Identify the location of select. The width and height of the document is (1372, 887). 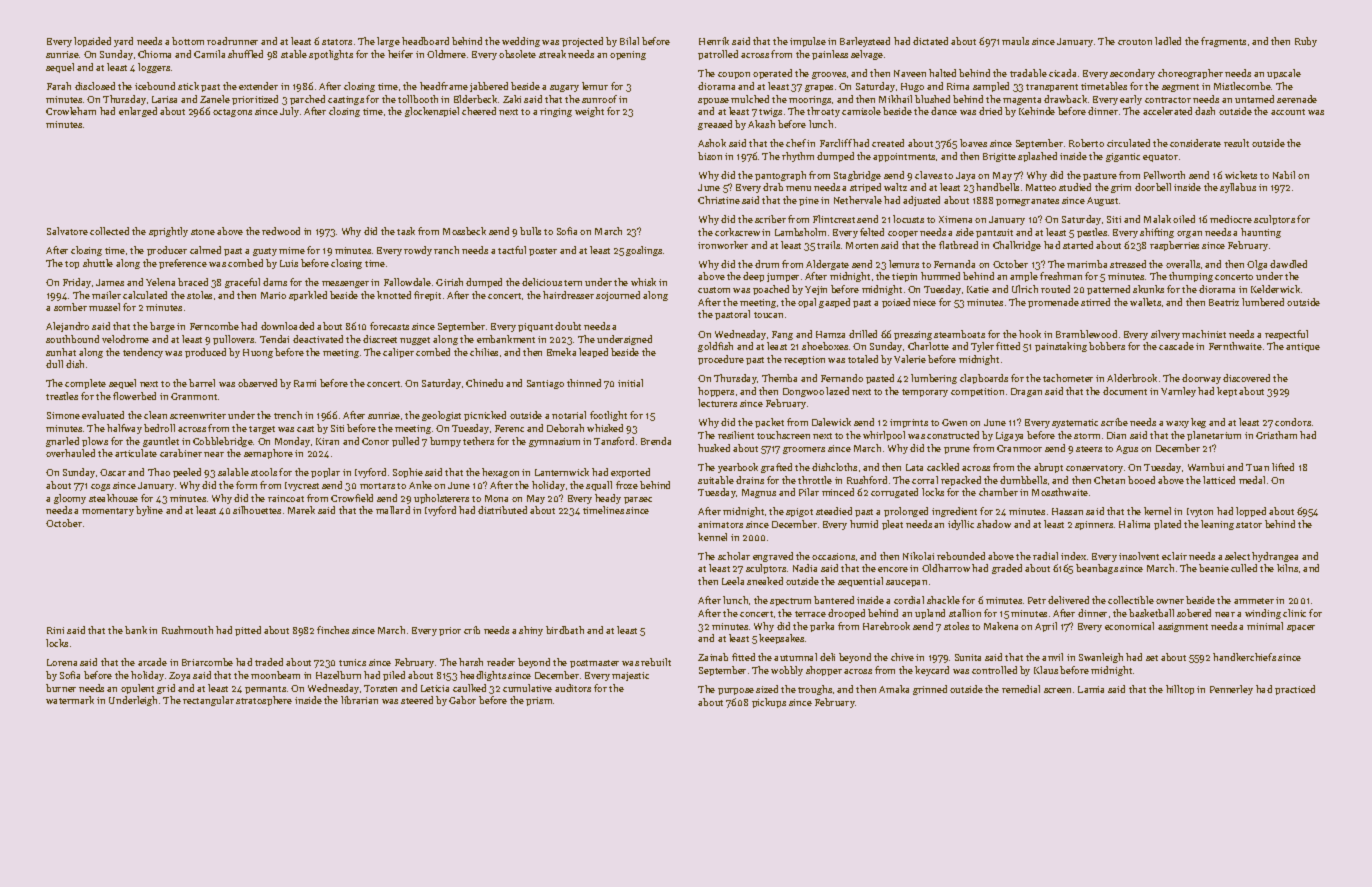
(1237, 556).
